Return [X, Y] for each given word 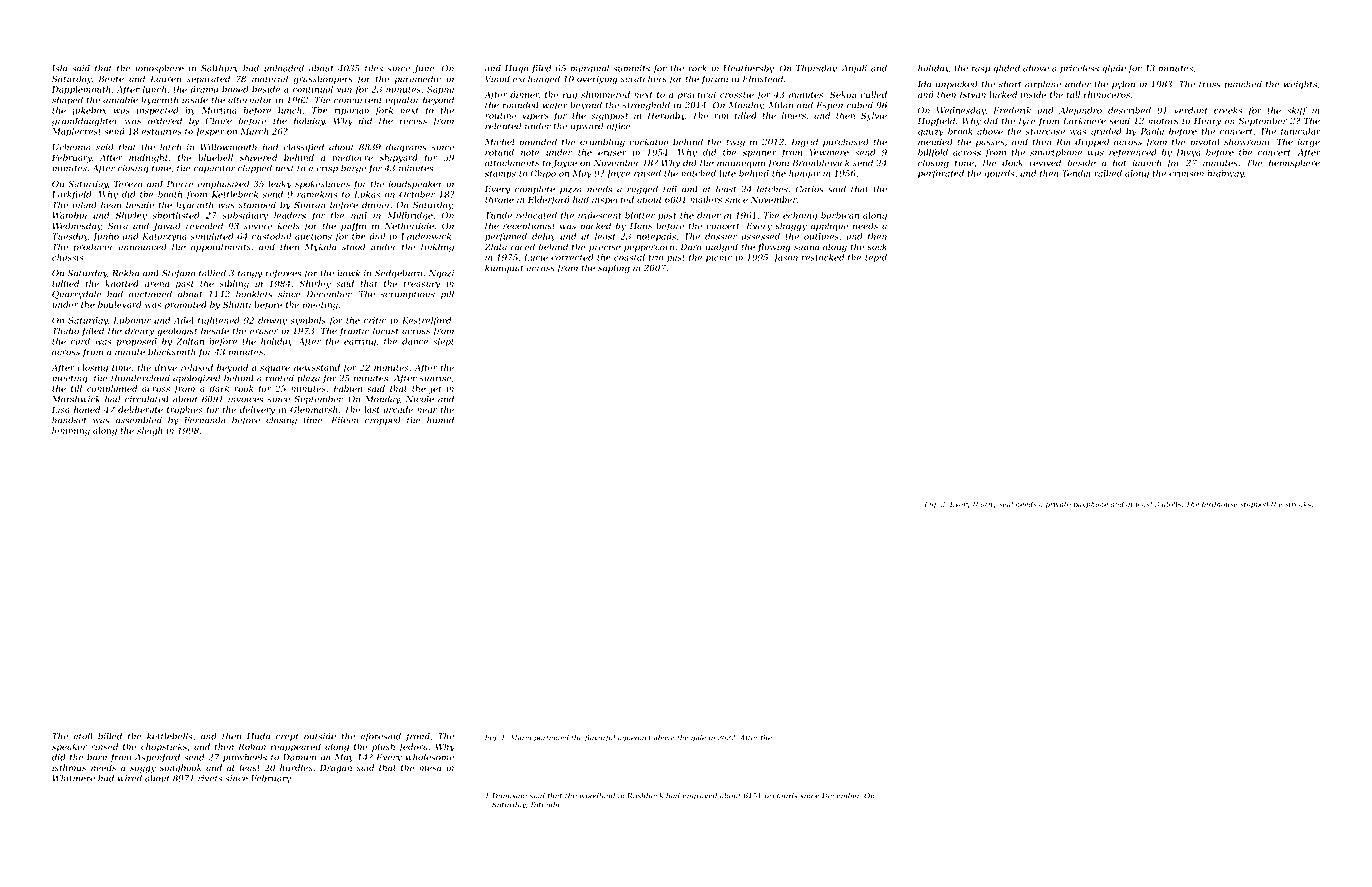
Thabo [65, 331]
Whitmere [74, 778]
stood [354, 247]
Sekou [843, 94]
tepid [876, 258]
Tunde [498, 215]
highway [1225, 174]
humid [440, 420]
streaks [1298, 504]
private [1058, 505]
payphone [1090, 505]
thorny [985, 505]
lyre [1027, 121]
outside [320, 736]
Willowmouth [228, 147]
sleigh [150, 431]
